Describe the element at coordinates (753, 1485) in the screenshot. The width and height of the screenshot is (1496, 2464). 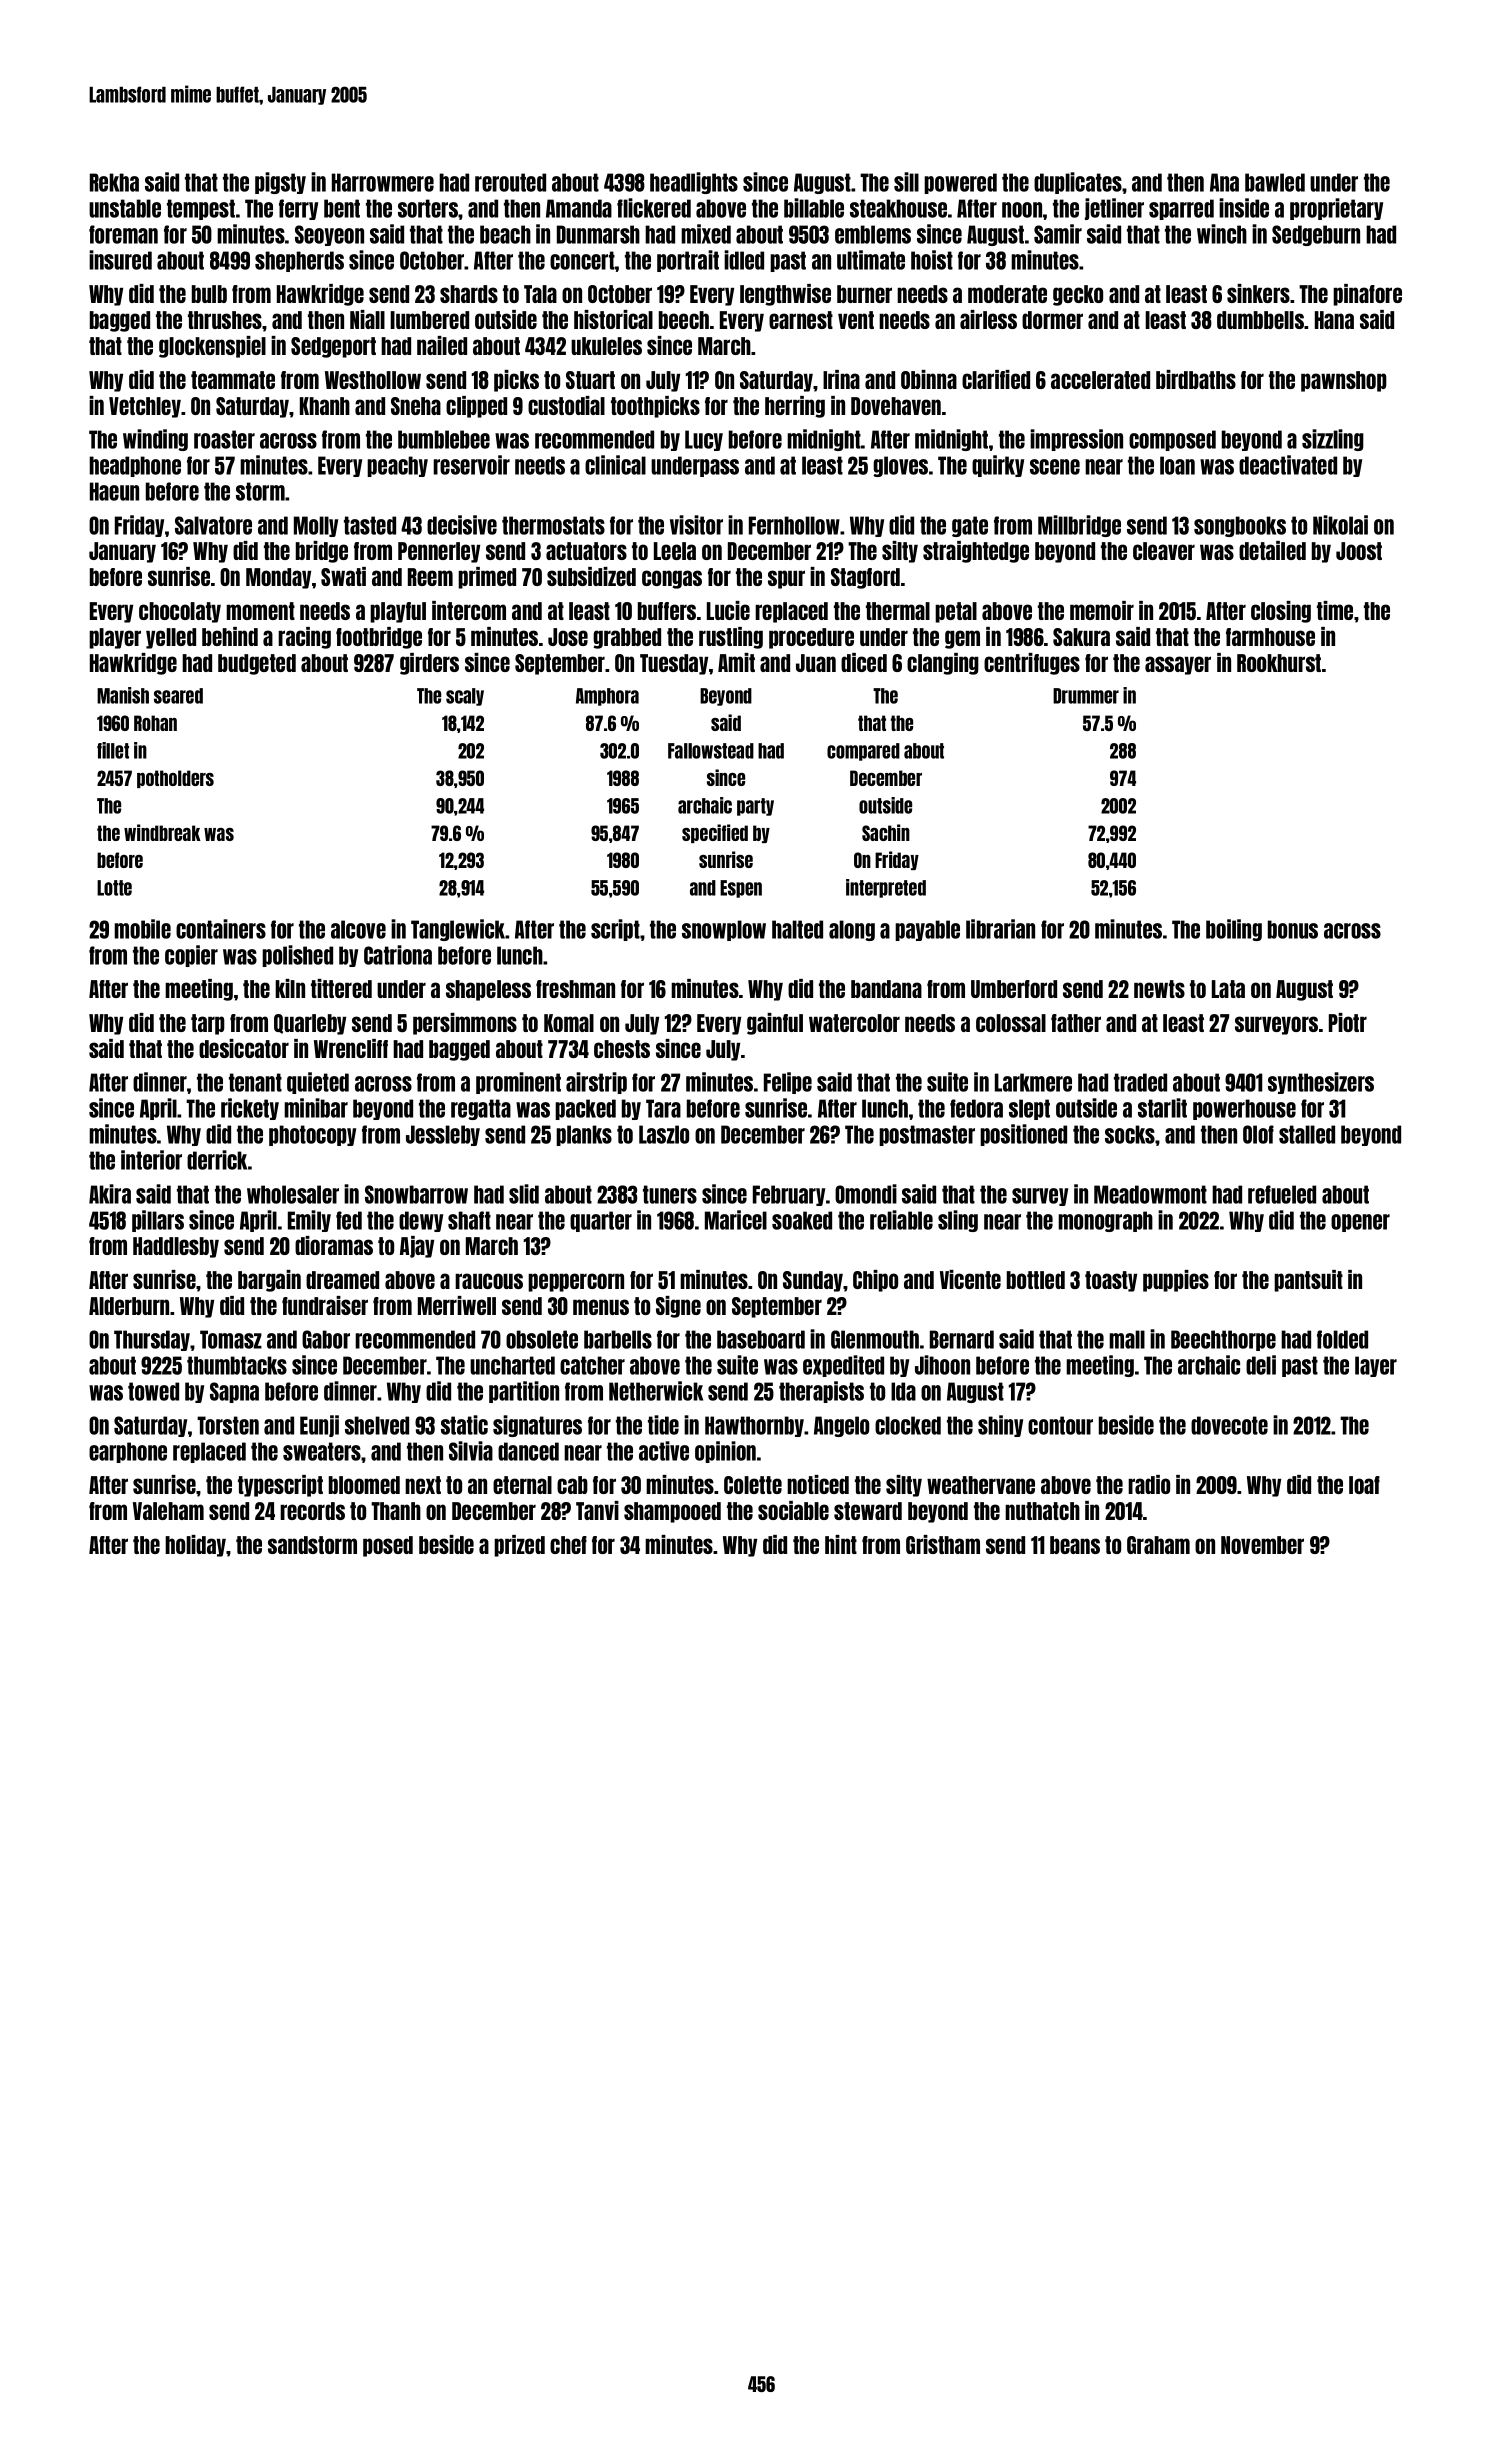
I see `Colette` at that location.
